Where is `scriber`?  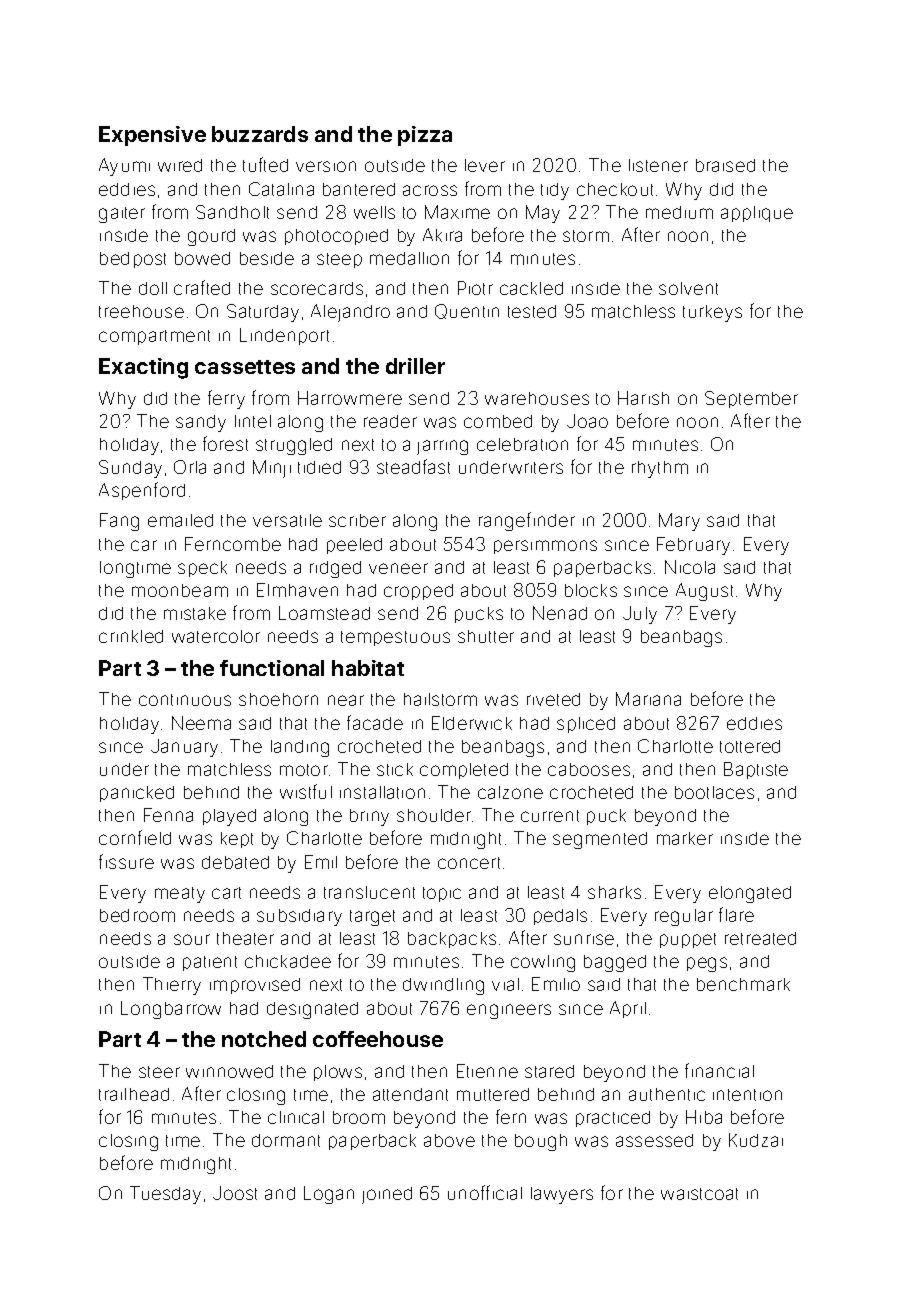
scriber is located at coordinates (357, 520).
